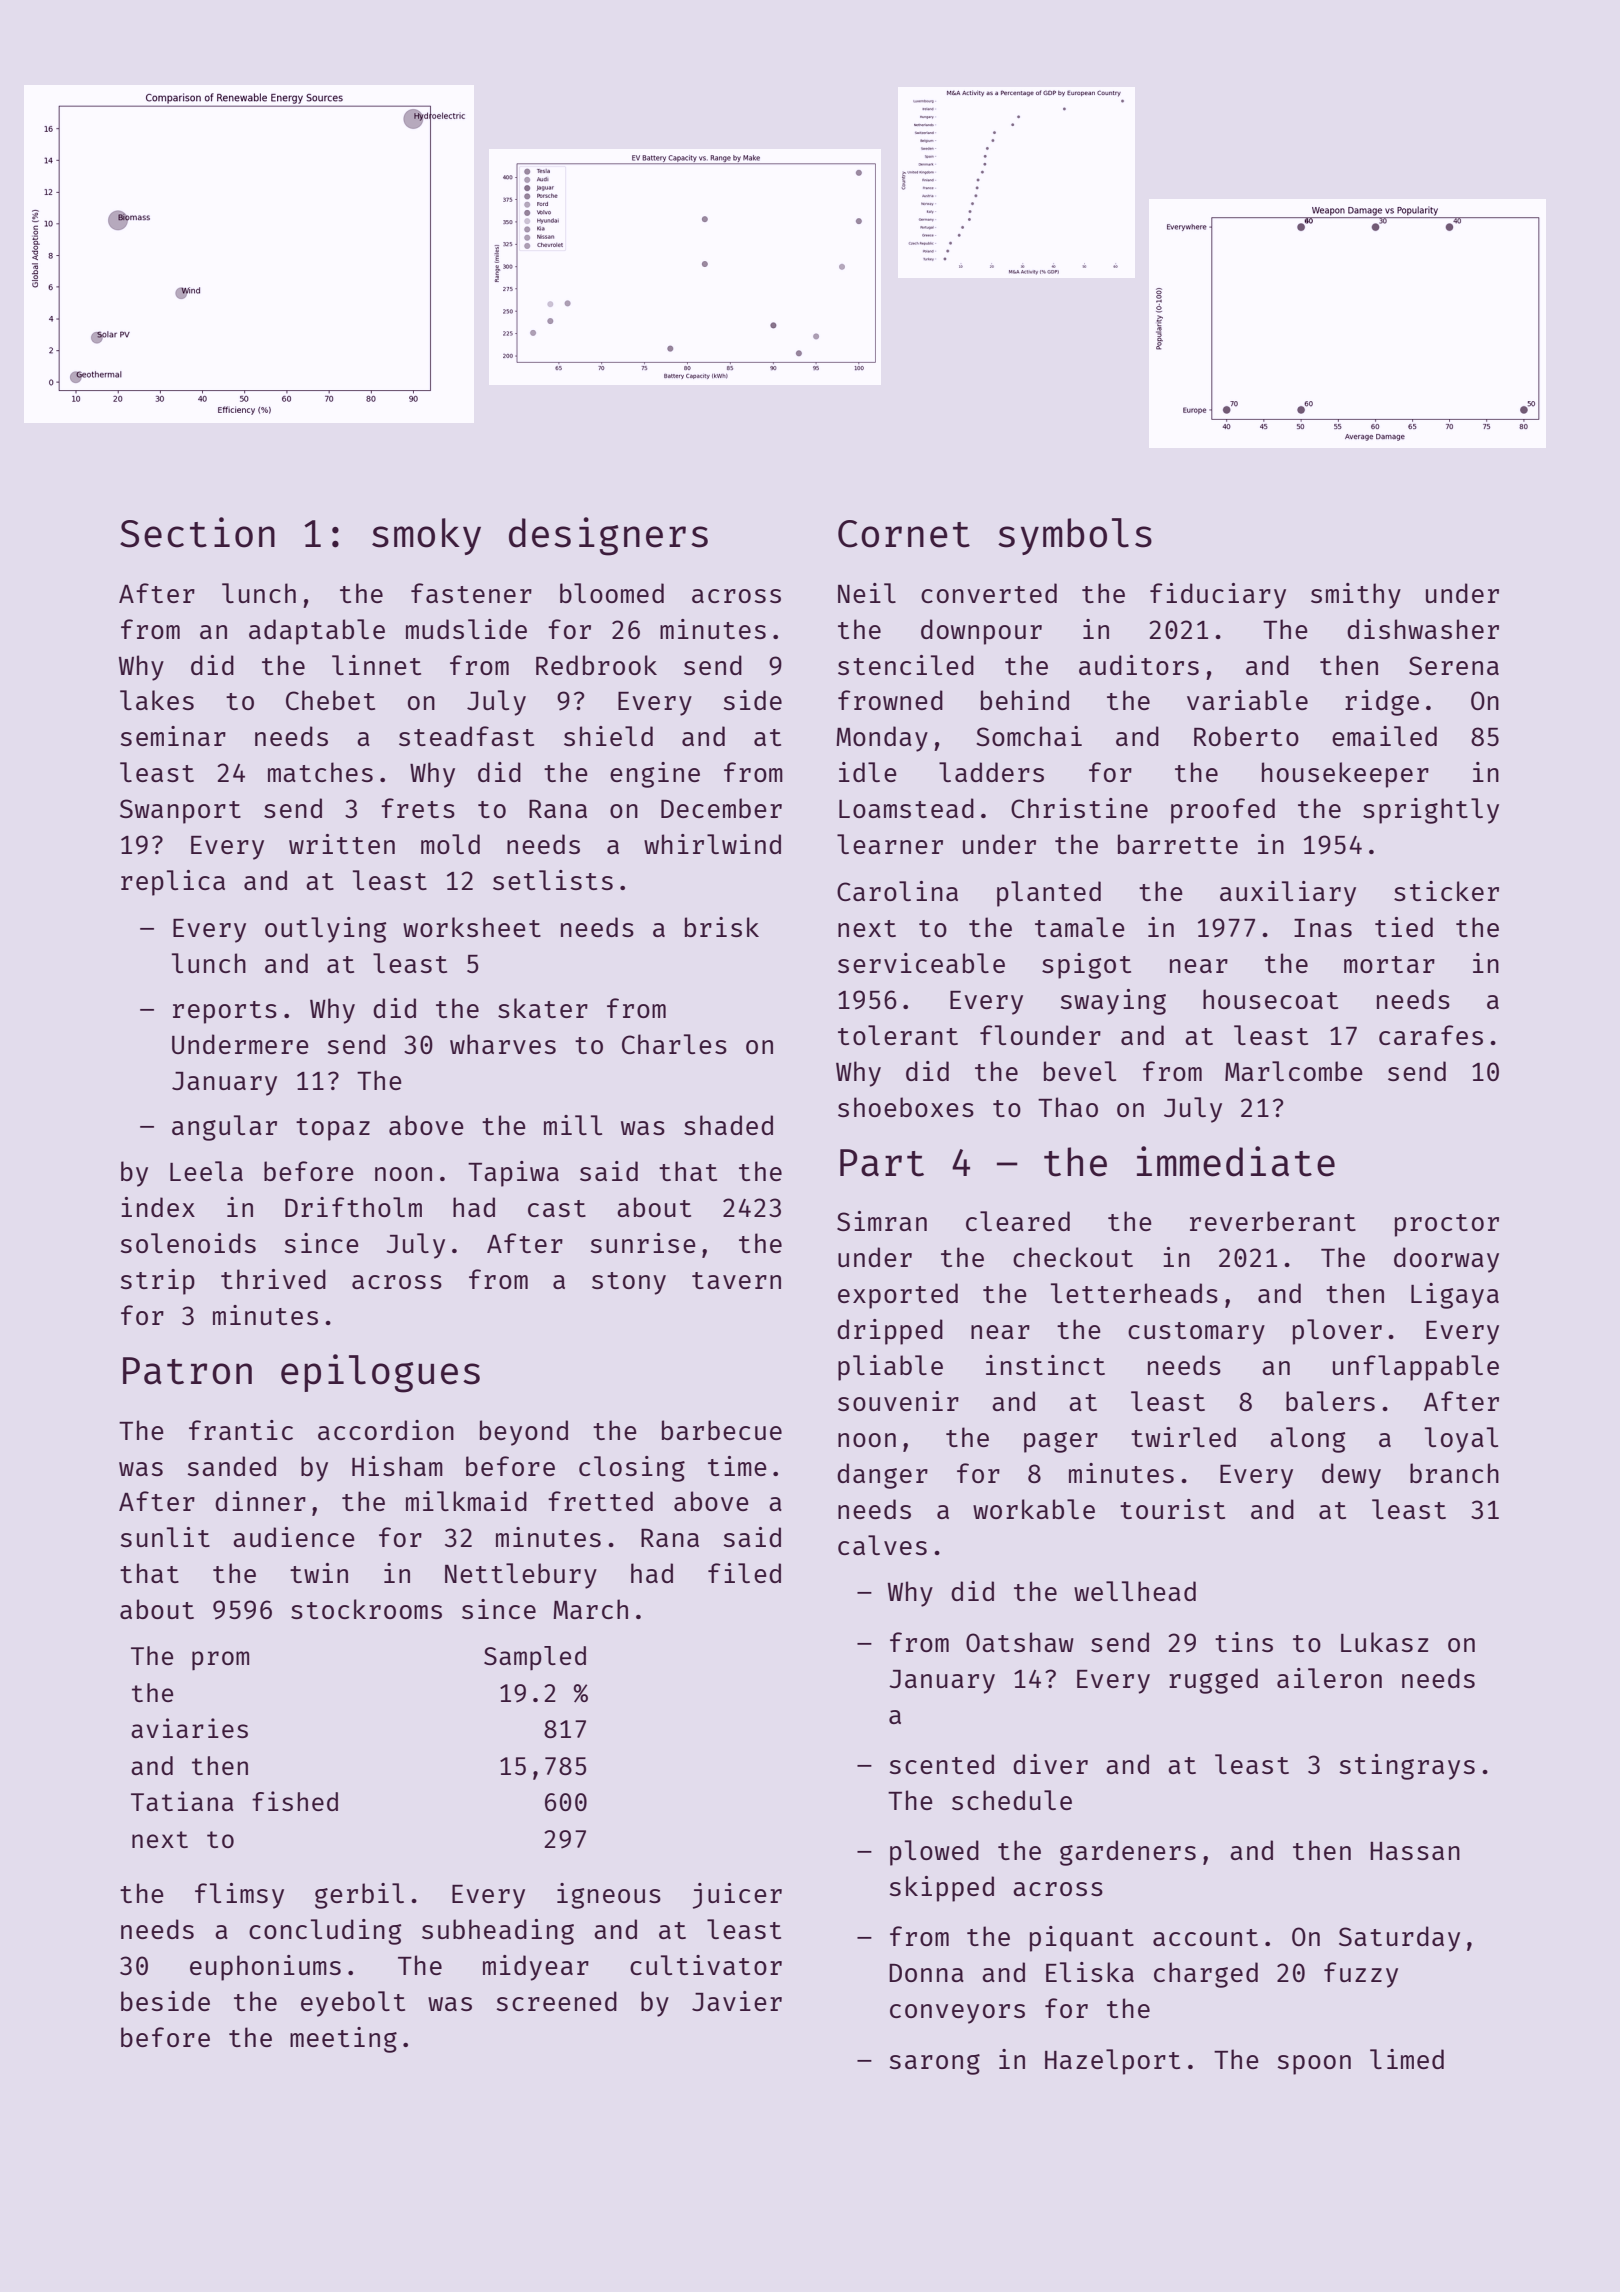 This image has width=1620, height=2292. I want to click on Section, so click(197, 532).
